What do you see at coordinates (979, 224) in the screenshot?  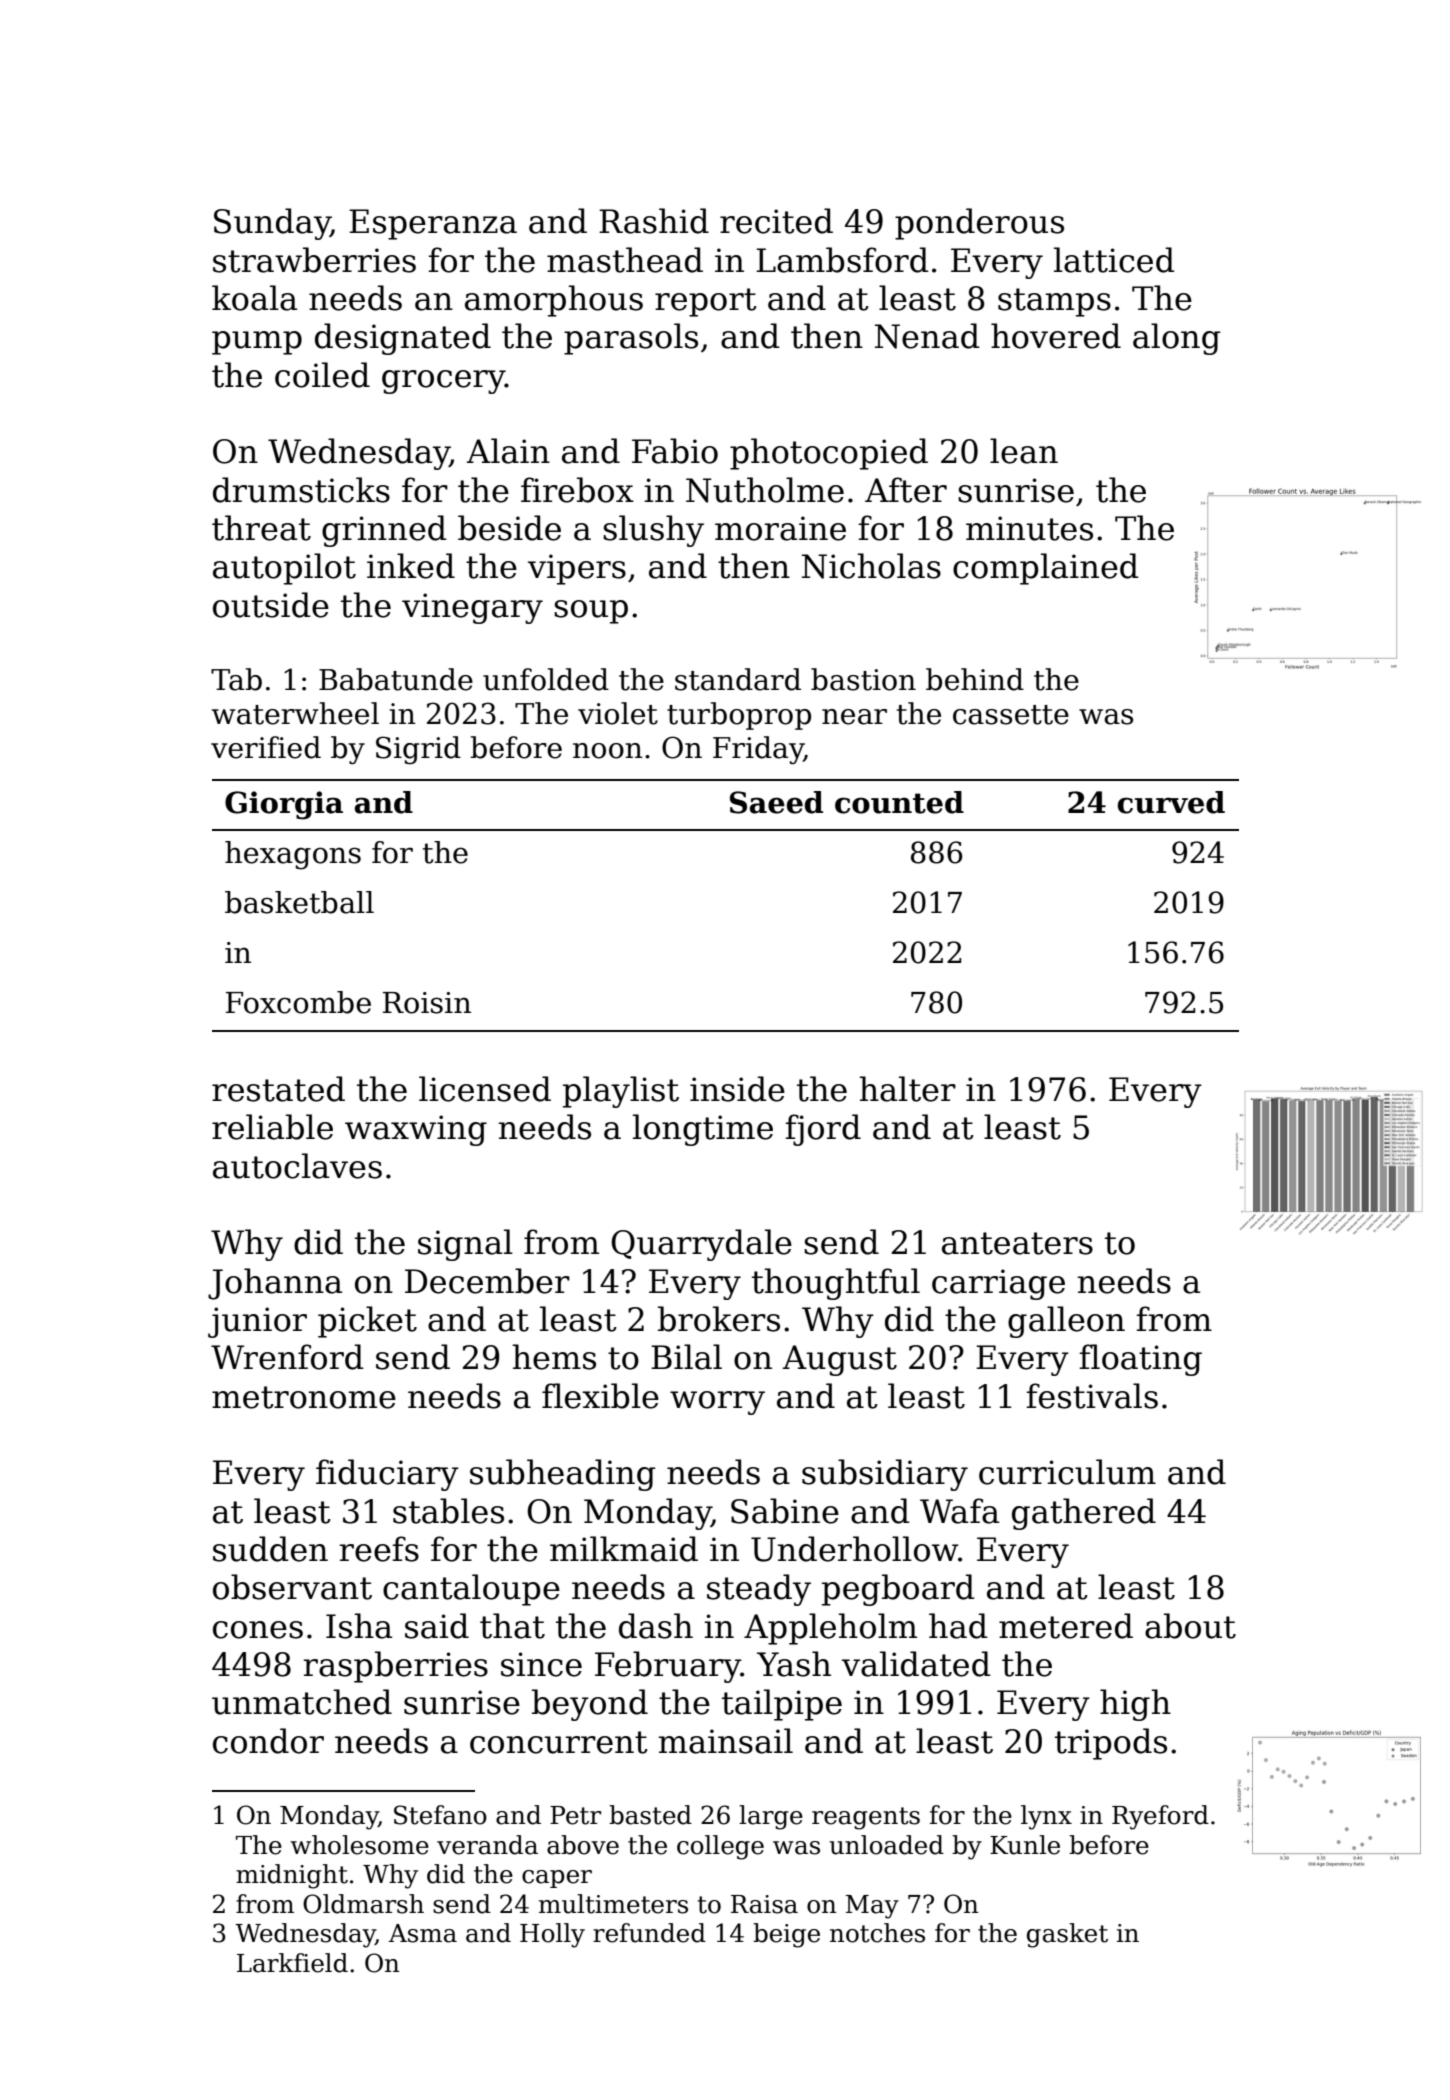 I see `ponderous` at bounding box center [979, 224].
